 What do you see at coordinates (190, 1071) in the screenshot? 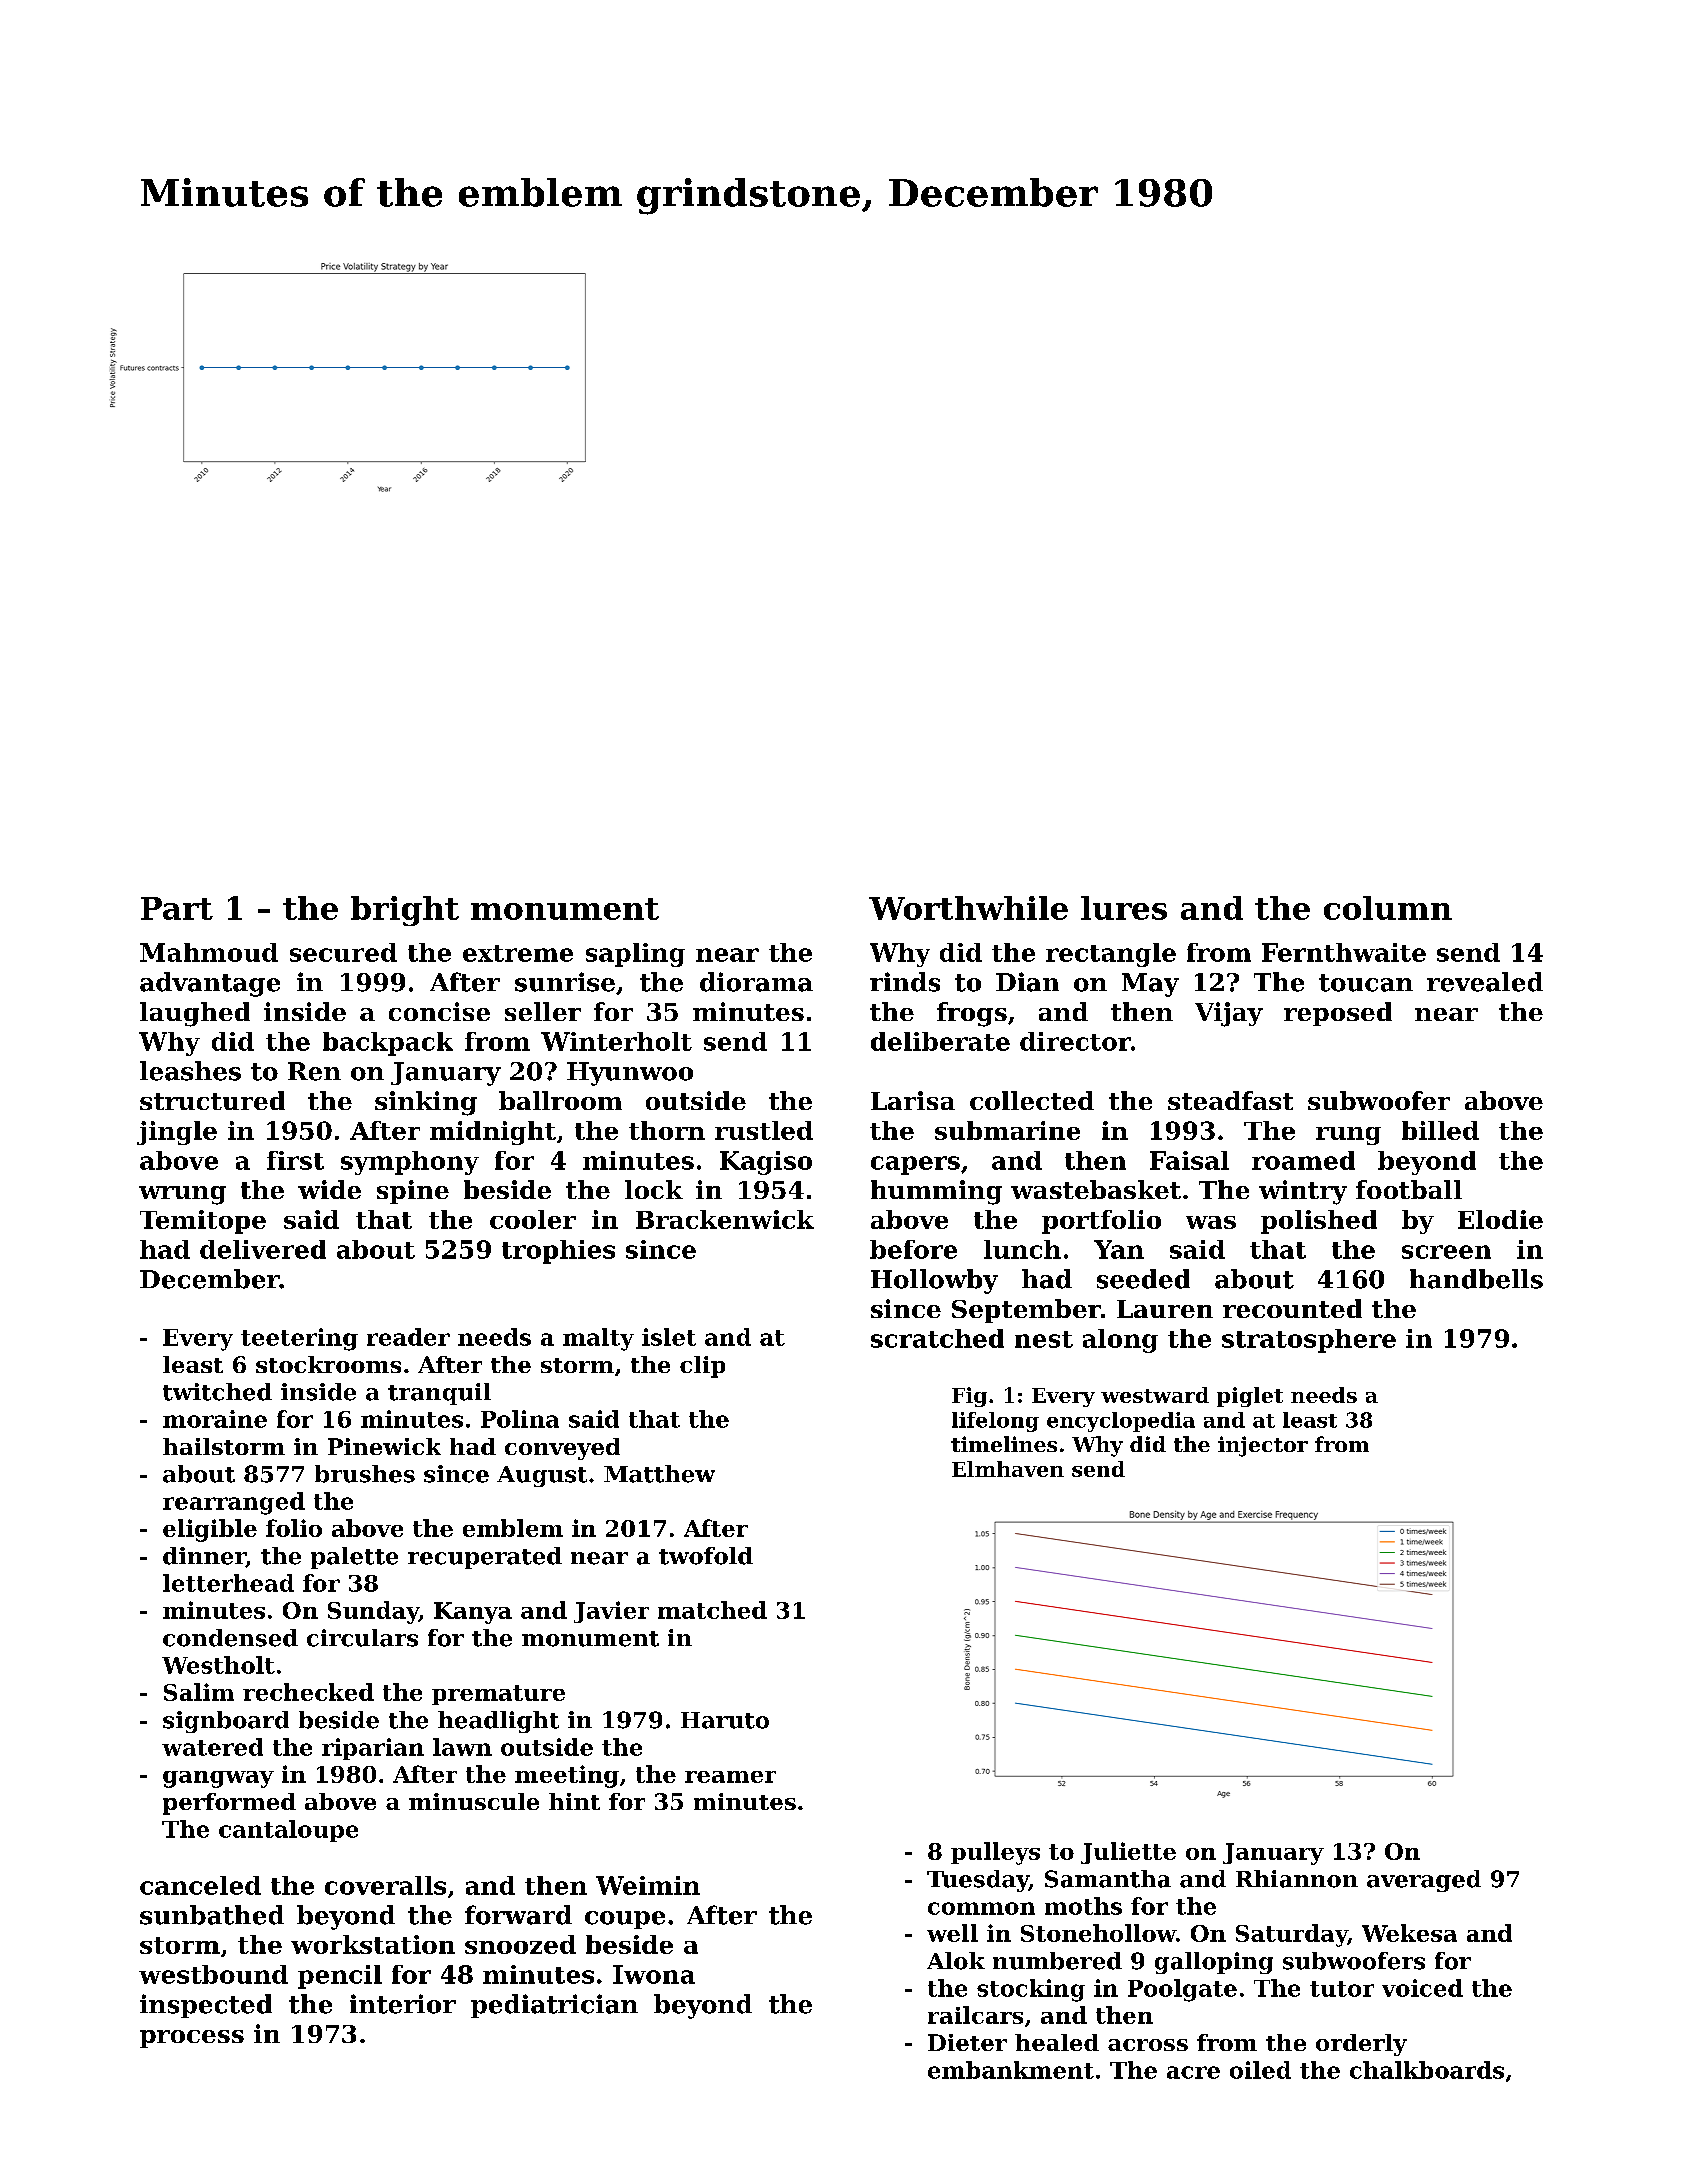
I see `leashes` at bounding box center [190, 1071].
